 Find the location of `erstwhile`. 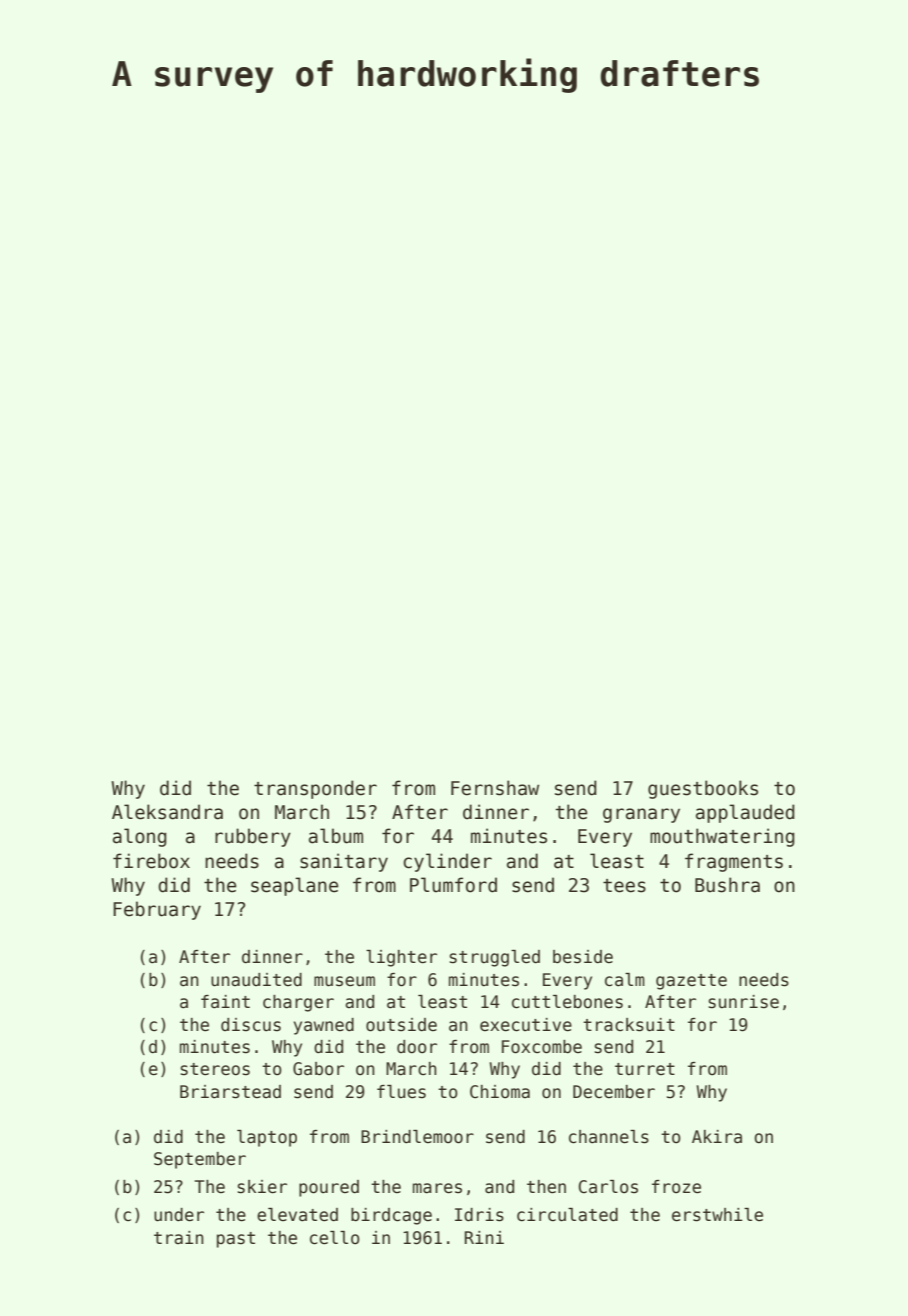

erstwhile is located at coordinates (717, 1215).
